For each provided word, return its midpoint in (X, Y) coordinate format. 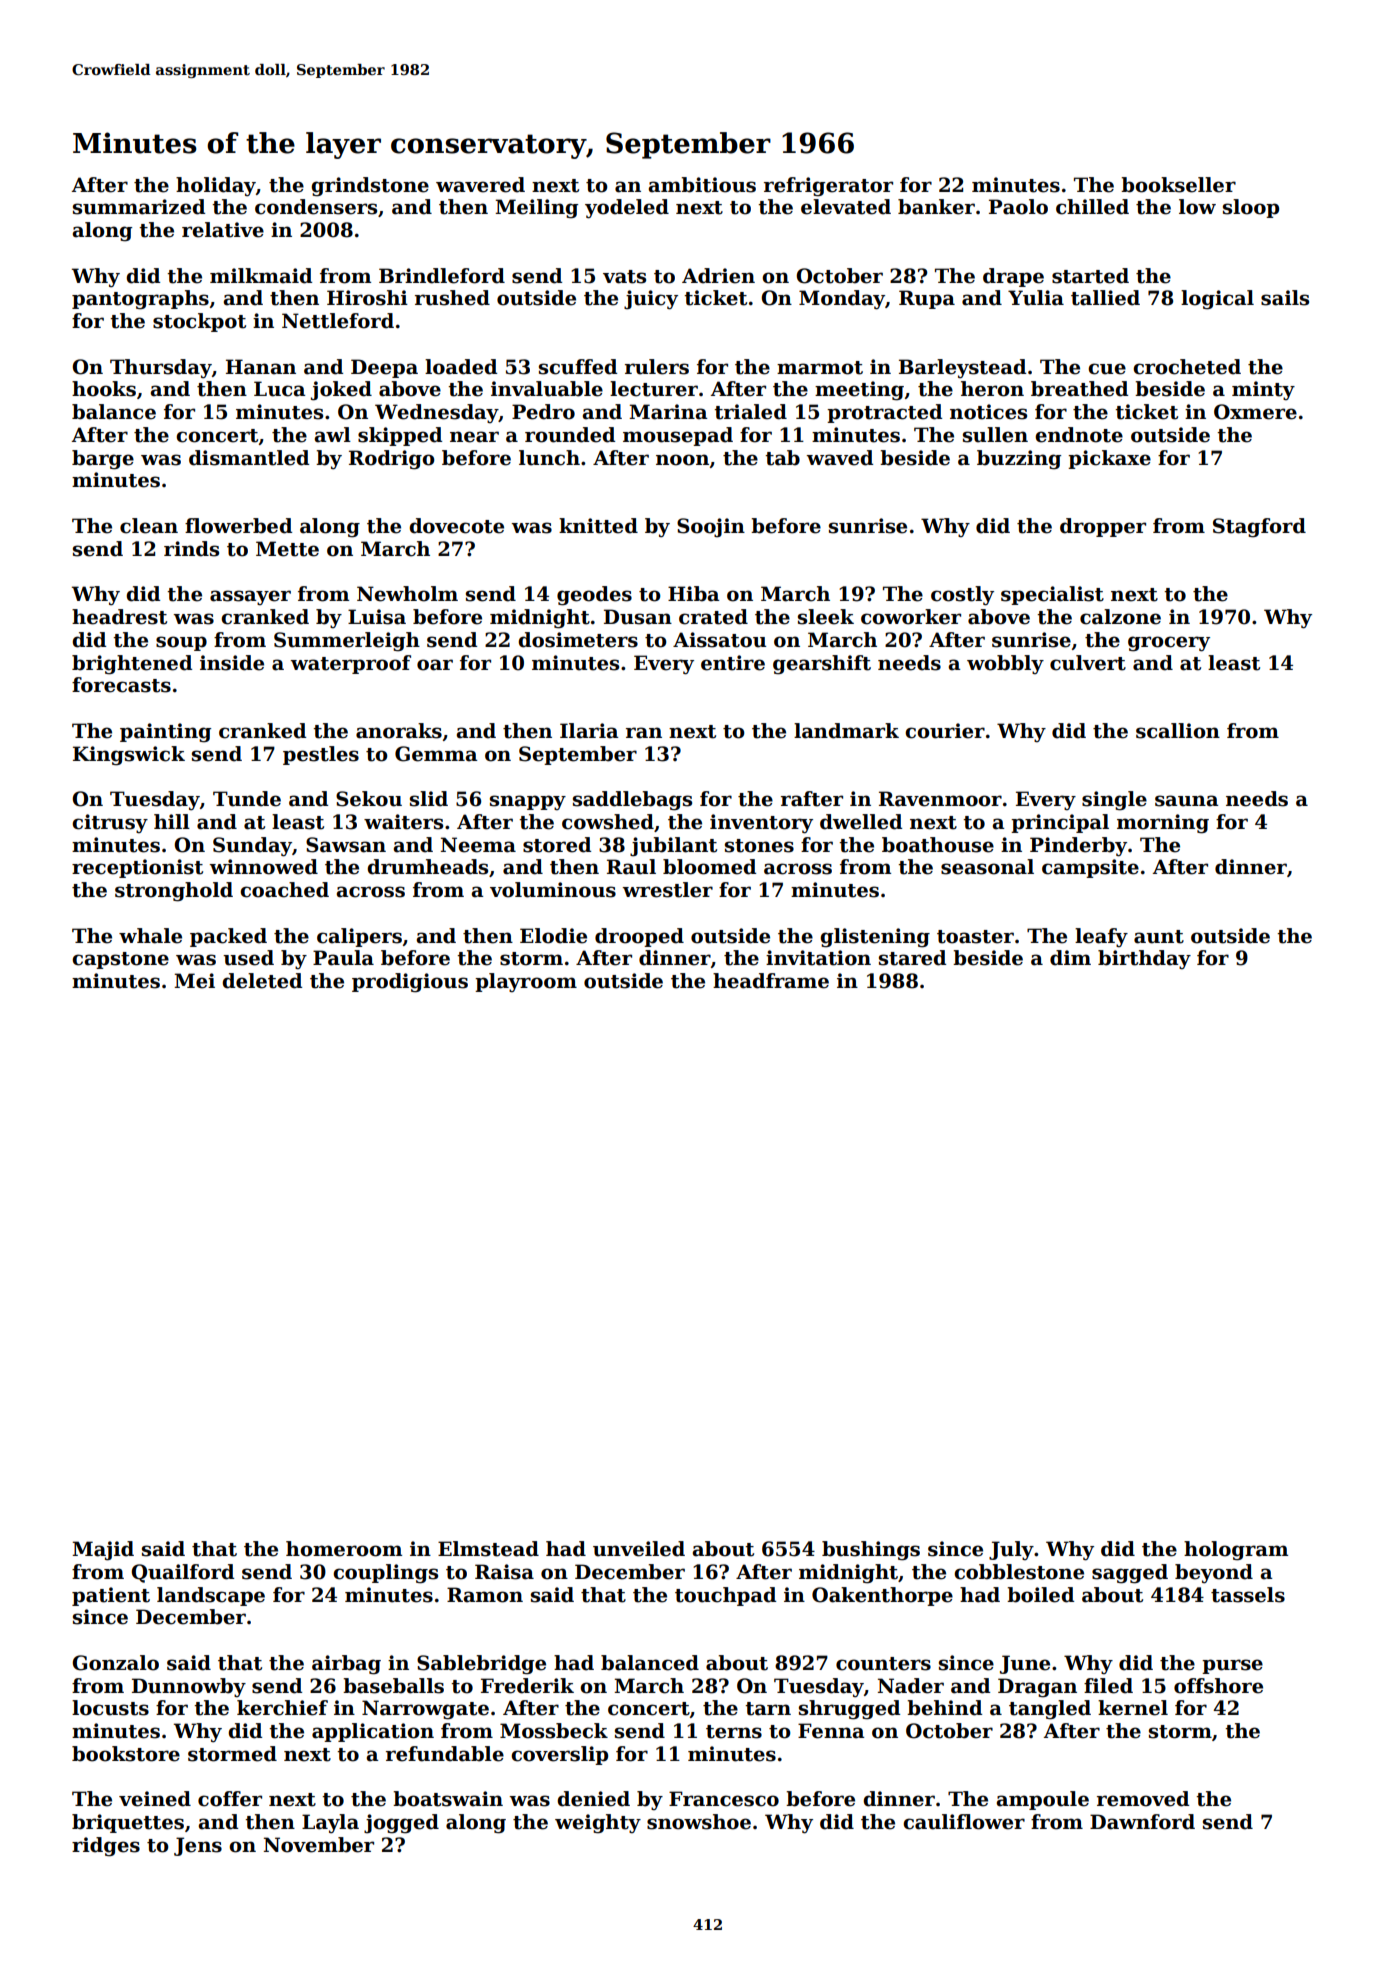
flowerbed (238, 526)
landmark (846, 731)
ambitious (702, 185)
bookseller (1178, 185)
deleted (262, 981)
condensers (316, 207)
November (319, 1845)
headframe (771, 981)
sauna (1186, 801)
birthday (1144, 959)
